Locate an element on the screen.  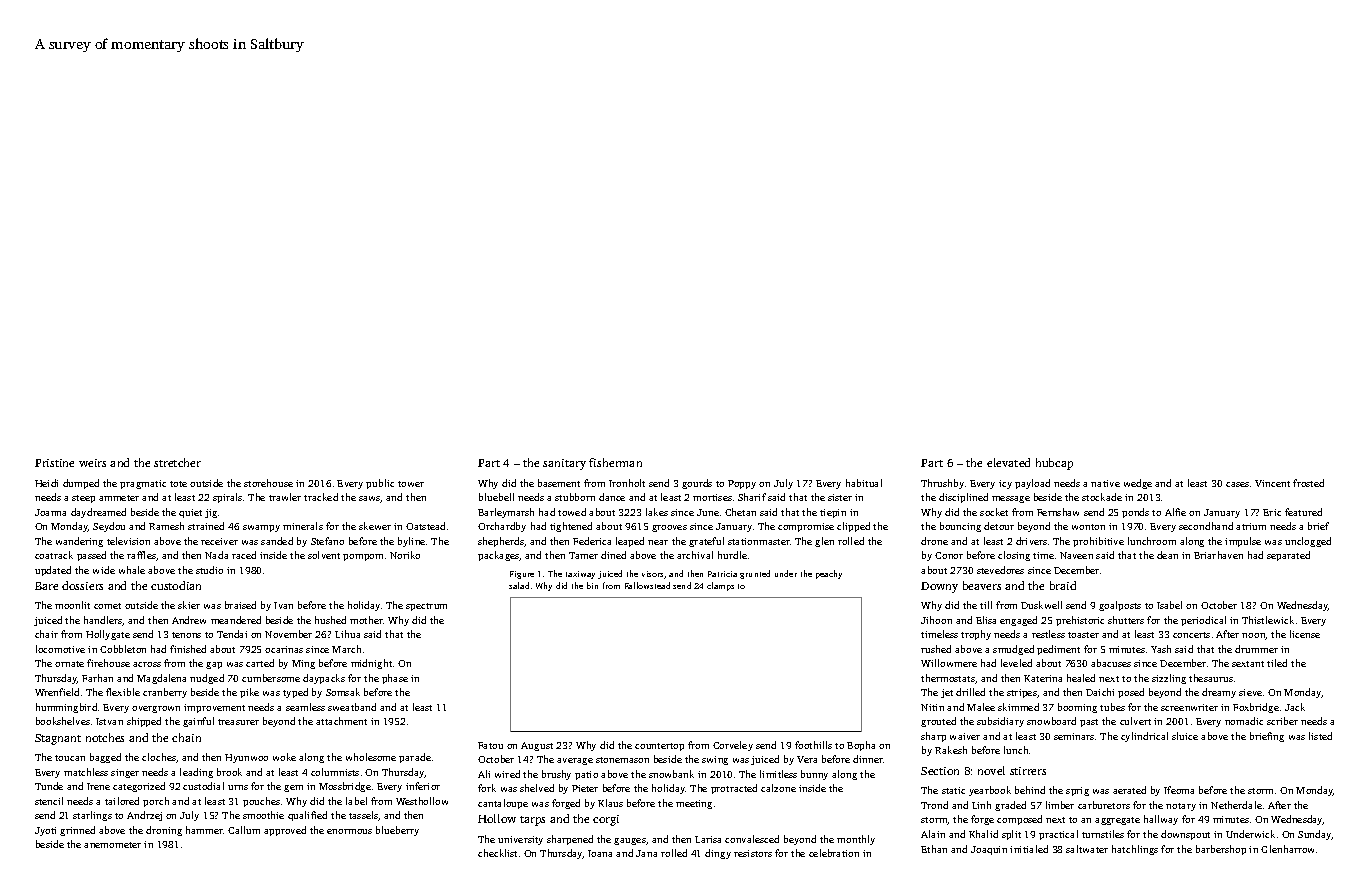
ornate is located at coordinates (69, 664).
